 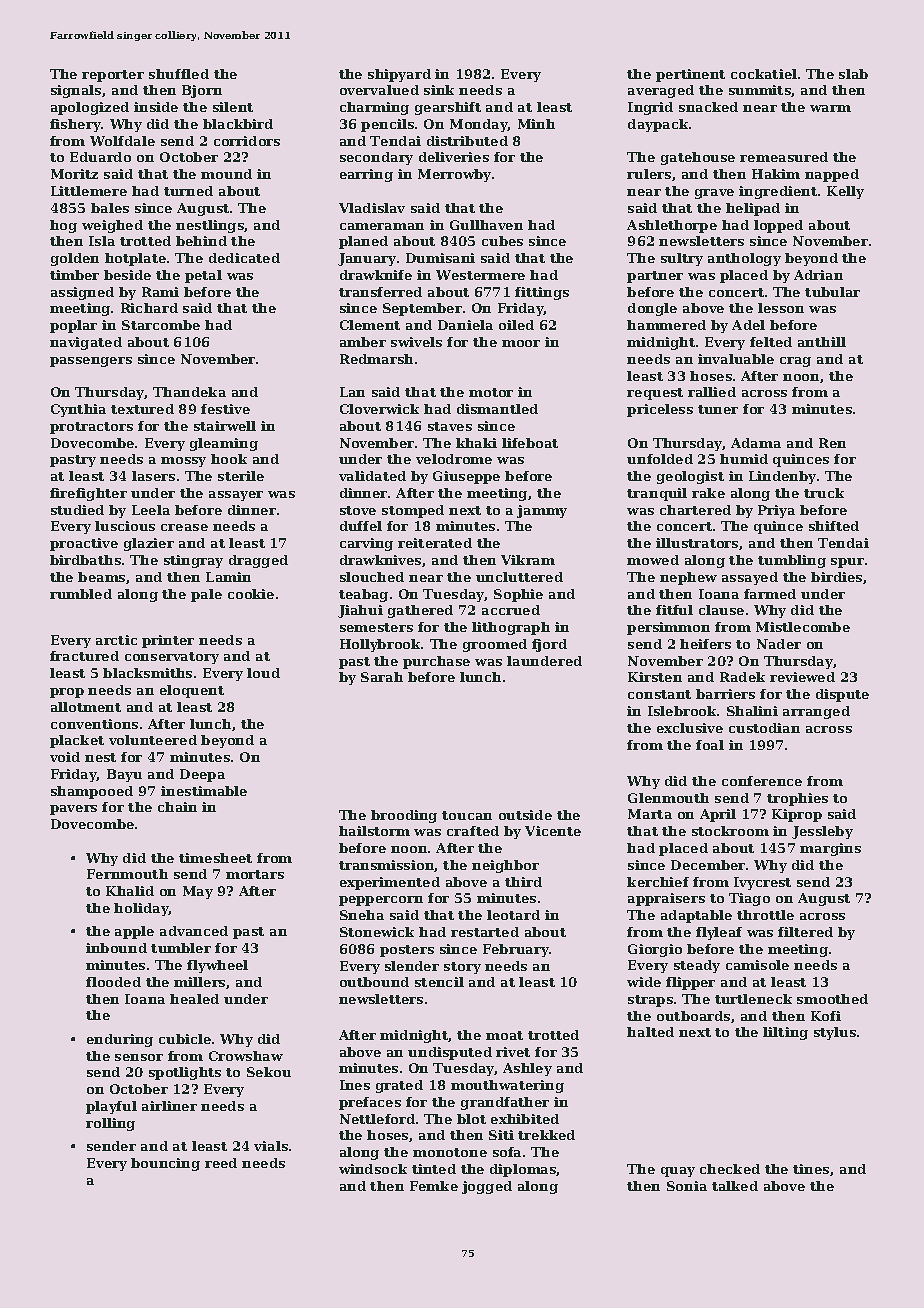 I want to click on cameraman, so click(x=382, y=226).
